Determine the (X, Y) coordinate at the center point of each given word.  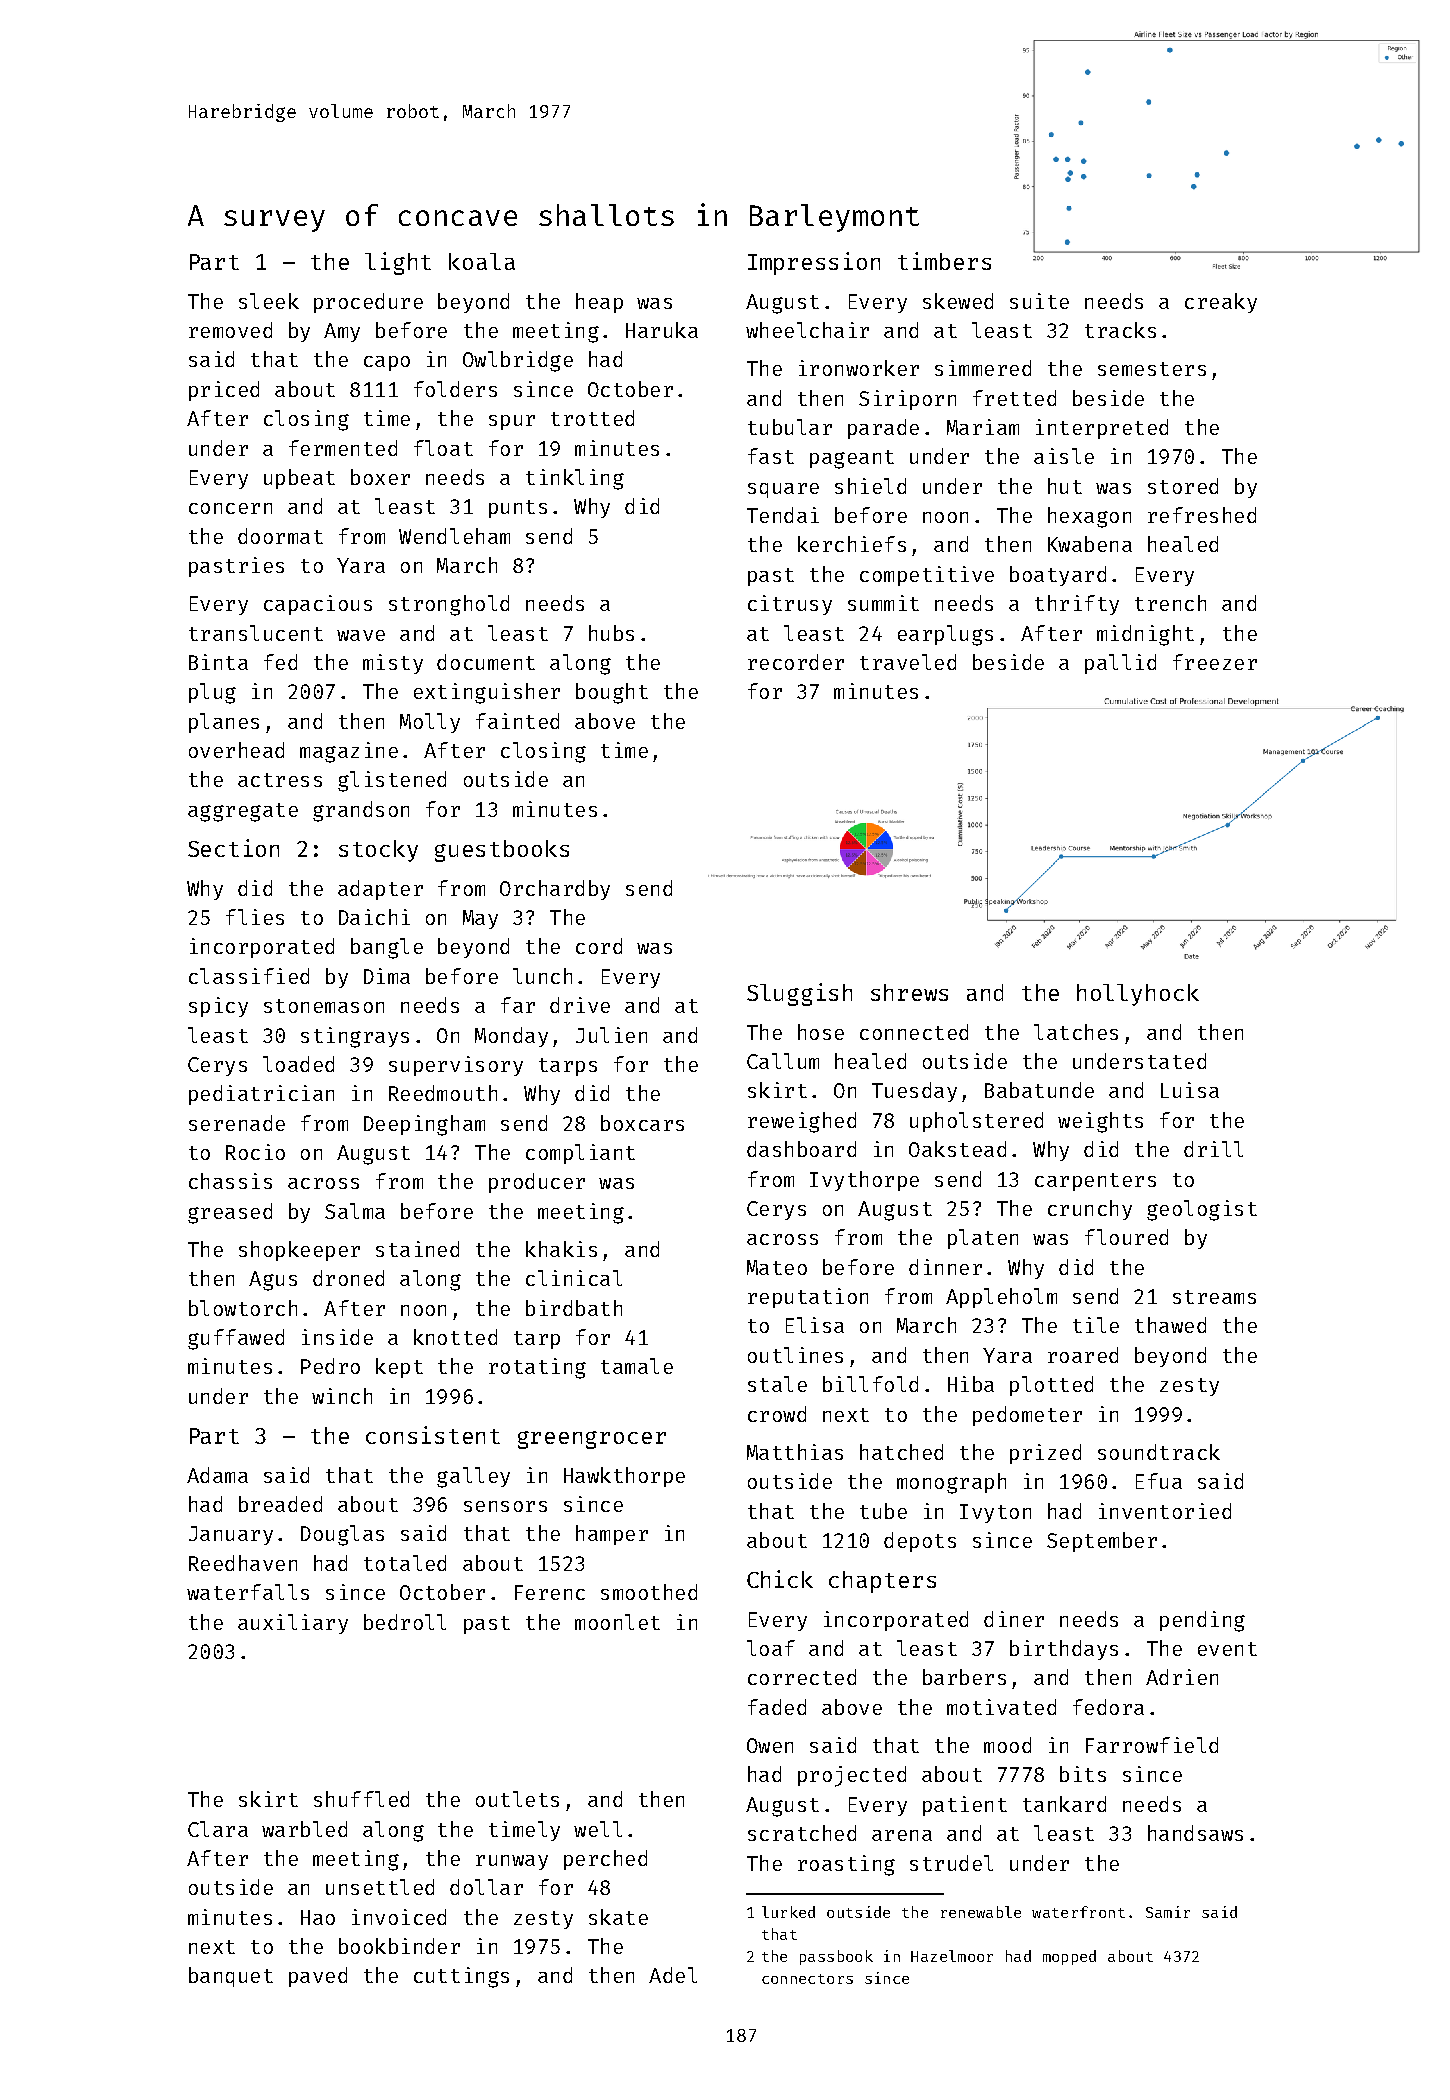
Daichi (374, 917)
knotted (455, 1337)
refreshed (1202, 515)
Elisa (815, 1325)
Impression (814, 263)
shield (870, 486)
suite (1039, 301)
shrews (909, 992)
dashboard (801, 1149)
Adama (217, 1475)
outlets (517, 1799)
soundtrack (1159, 1452)
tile (1096, 1325)
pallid (1120, 664)
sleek (269, 301)
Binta (218, 662)
